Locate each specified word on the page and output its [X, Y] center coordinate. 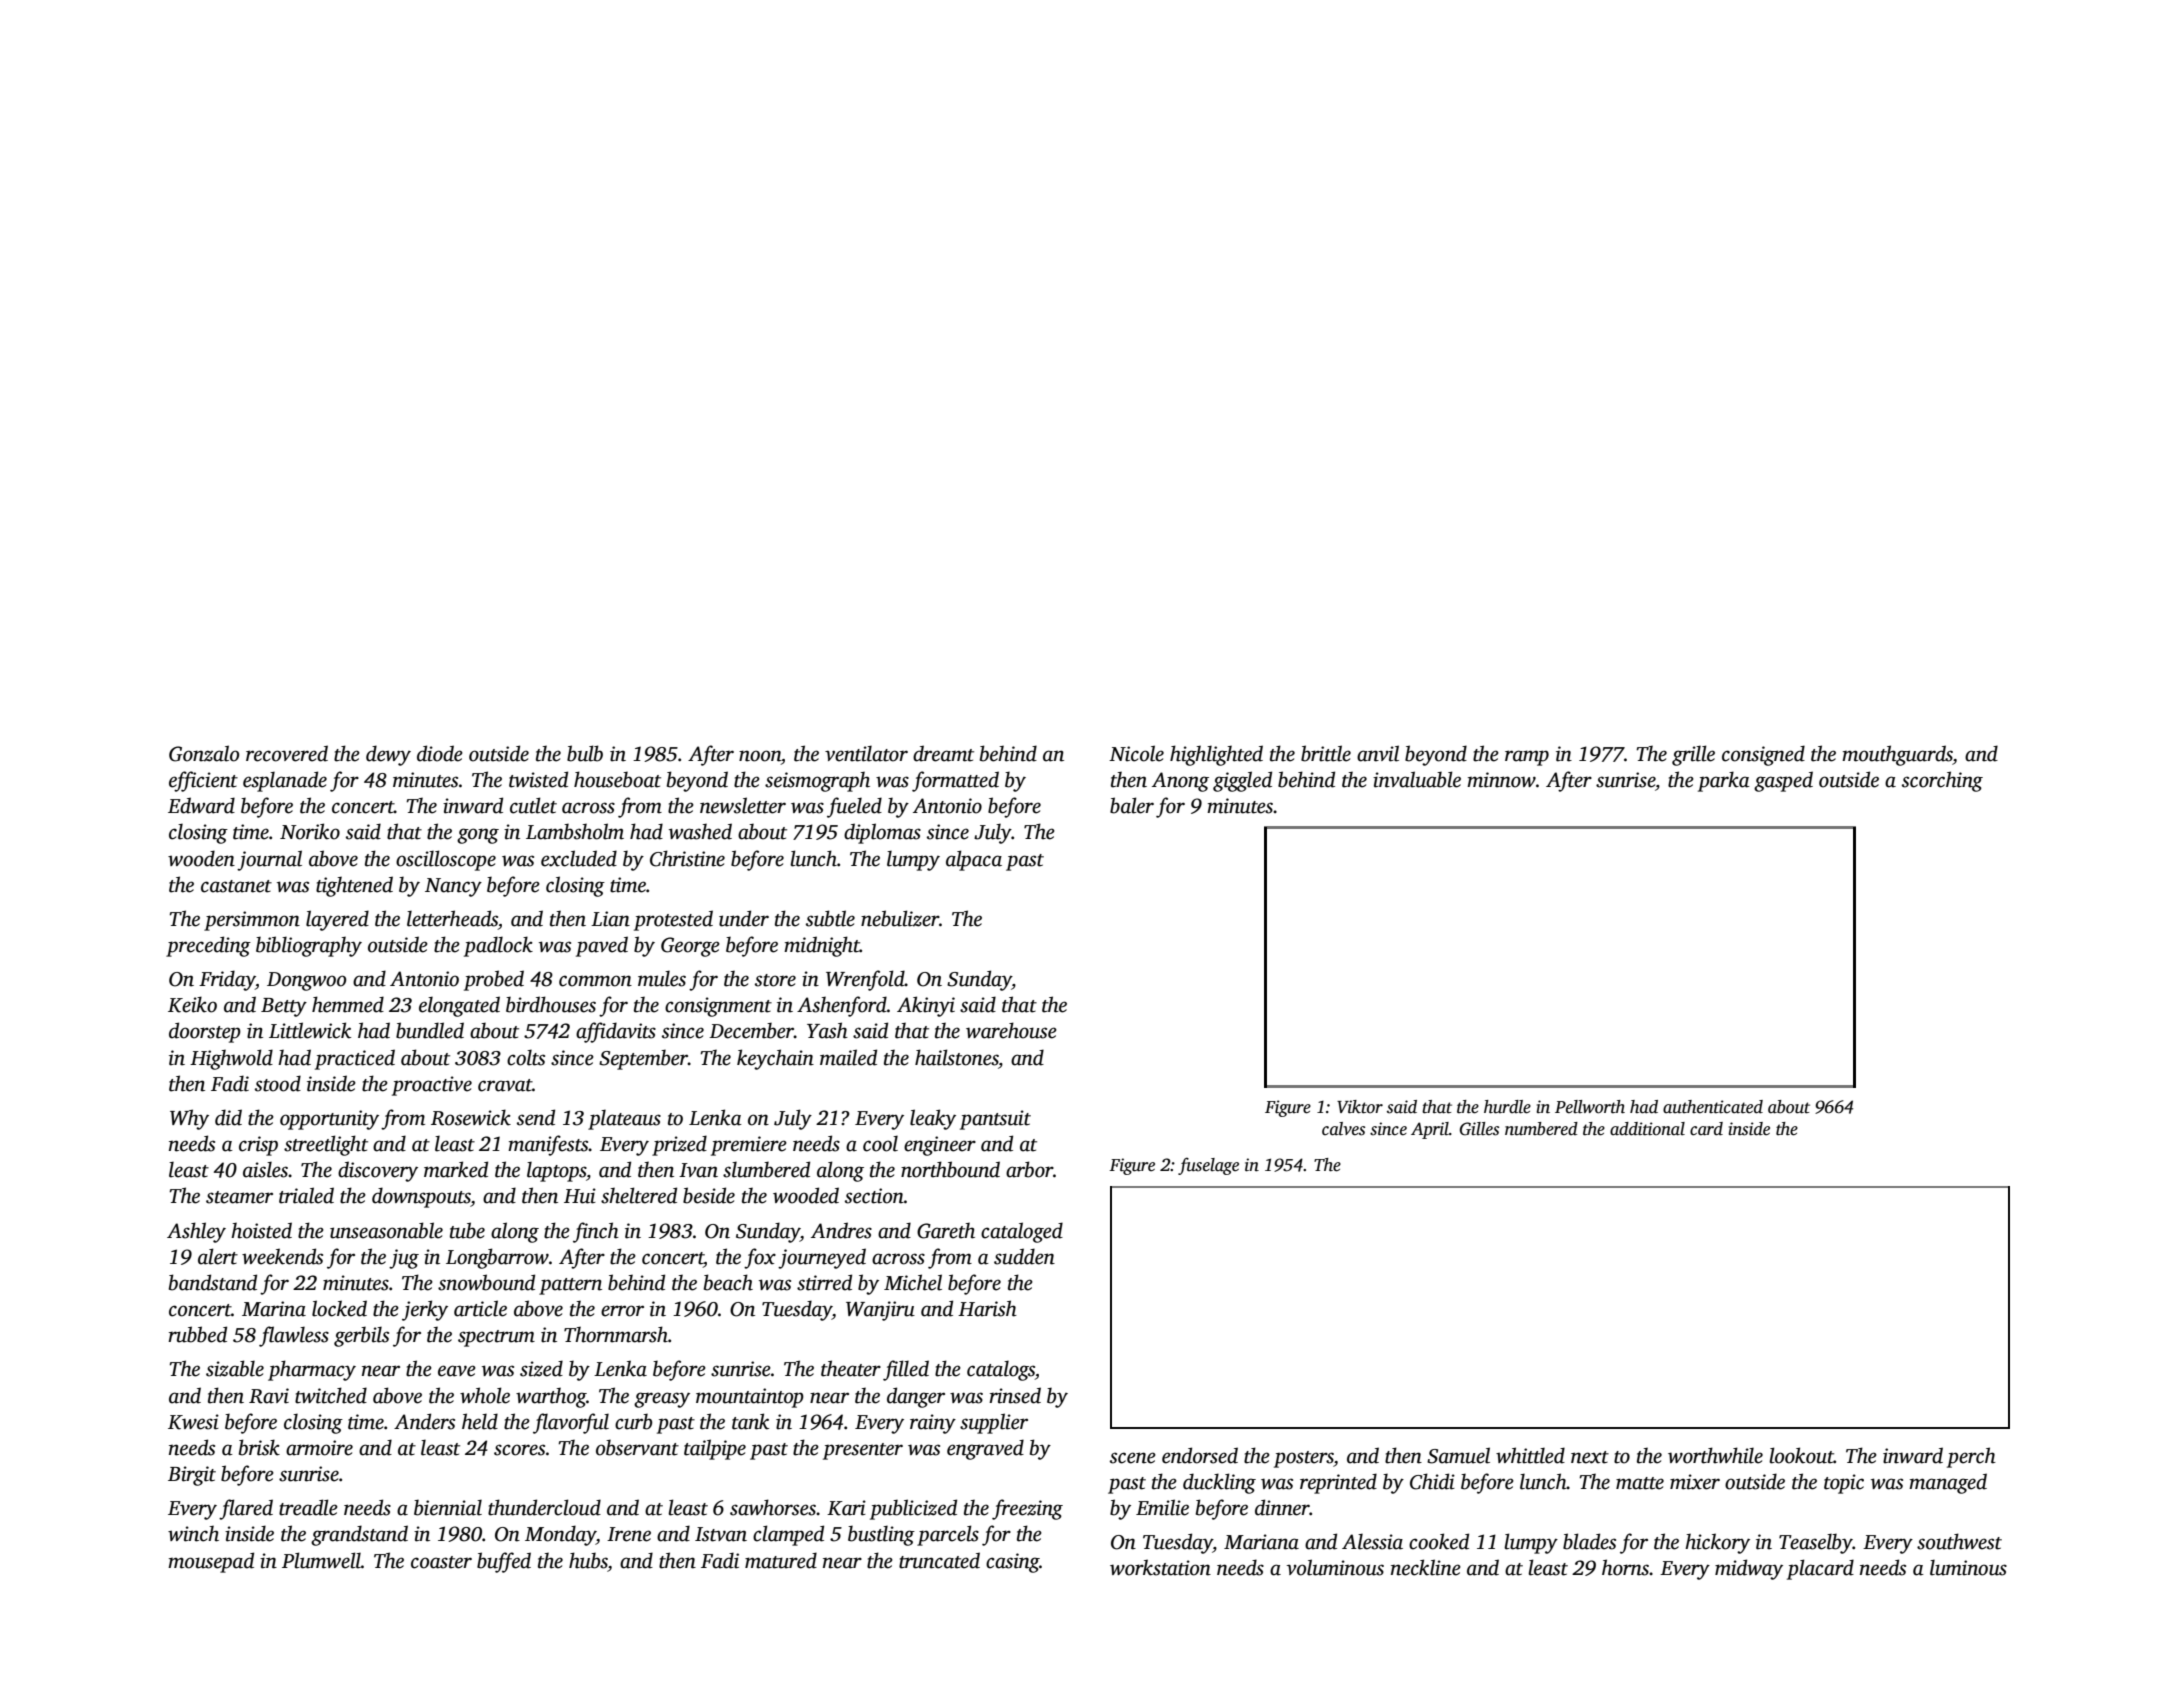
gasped [1783, 781]
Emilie [1162, 1507]
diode [440, 753]
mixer [1695, 1482]
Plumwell [321, 1560]
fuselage [1208, 1166]
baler [1132, 805]
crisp [258, 1146]
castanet [236, 886]
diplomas [882, 833]
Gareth [946, 1231]
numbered [1541, 1129]
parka [1724, 781]
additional [1647, 1129]
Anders [424, 1421]
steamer [239, 1197]
